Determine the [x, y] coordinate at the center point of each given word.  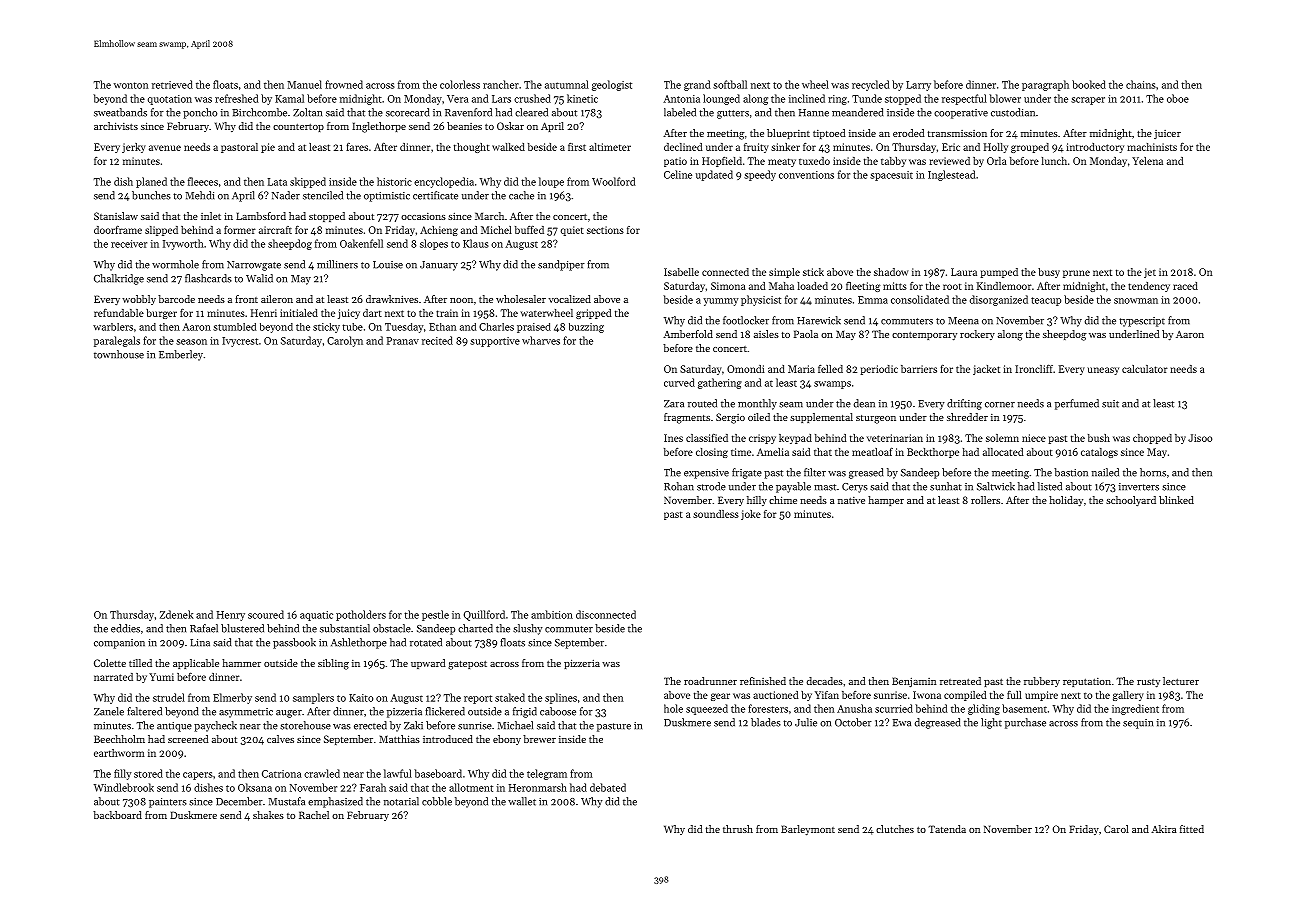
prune [1076, 274]
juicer [1167, 134]
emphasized [335, 802]
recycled [870, 85]
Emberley [181, 355]
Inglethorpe [379, 127]
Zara [674, 404]
